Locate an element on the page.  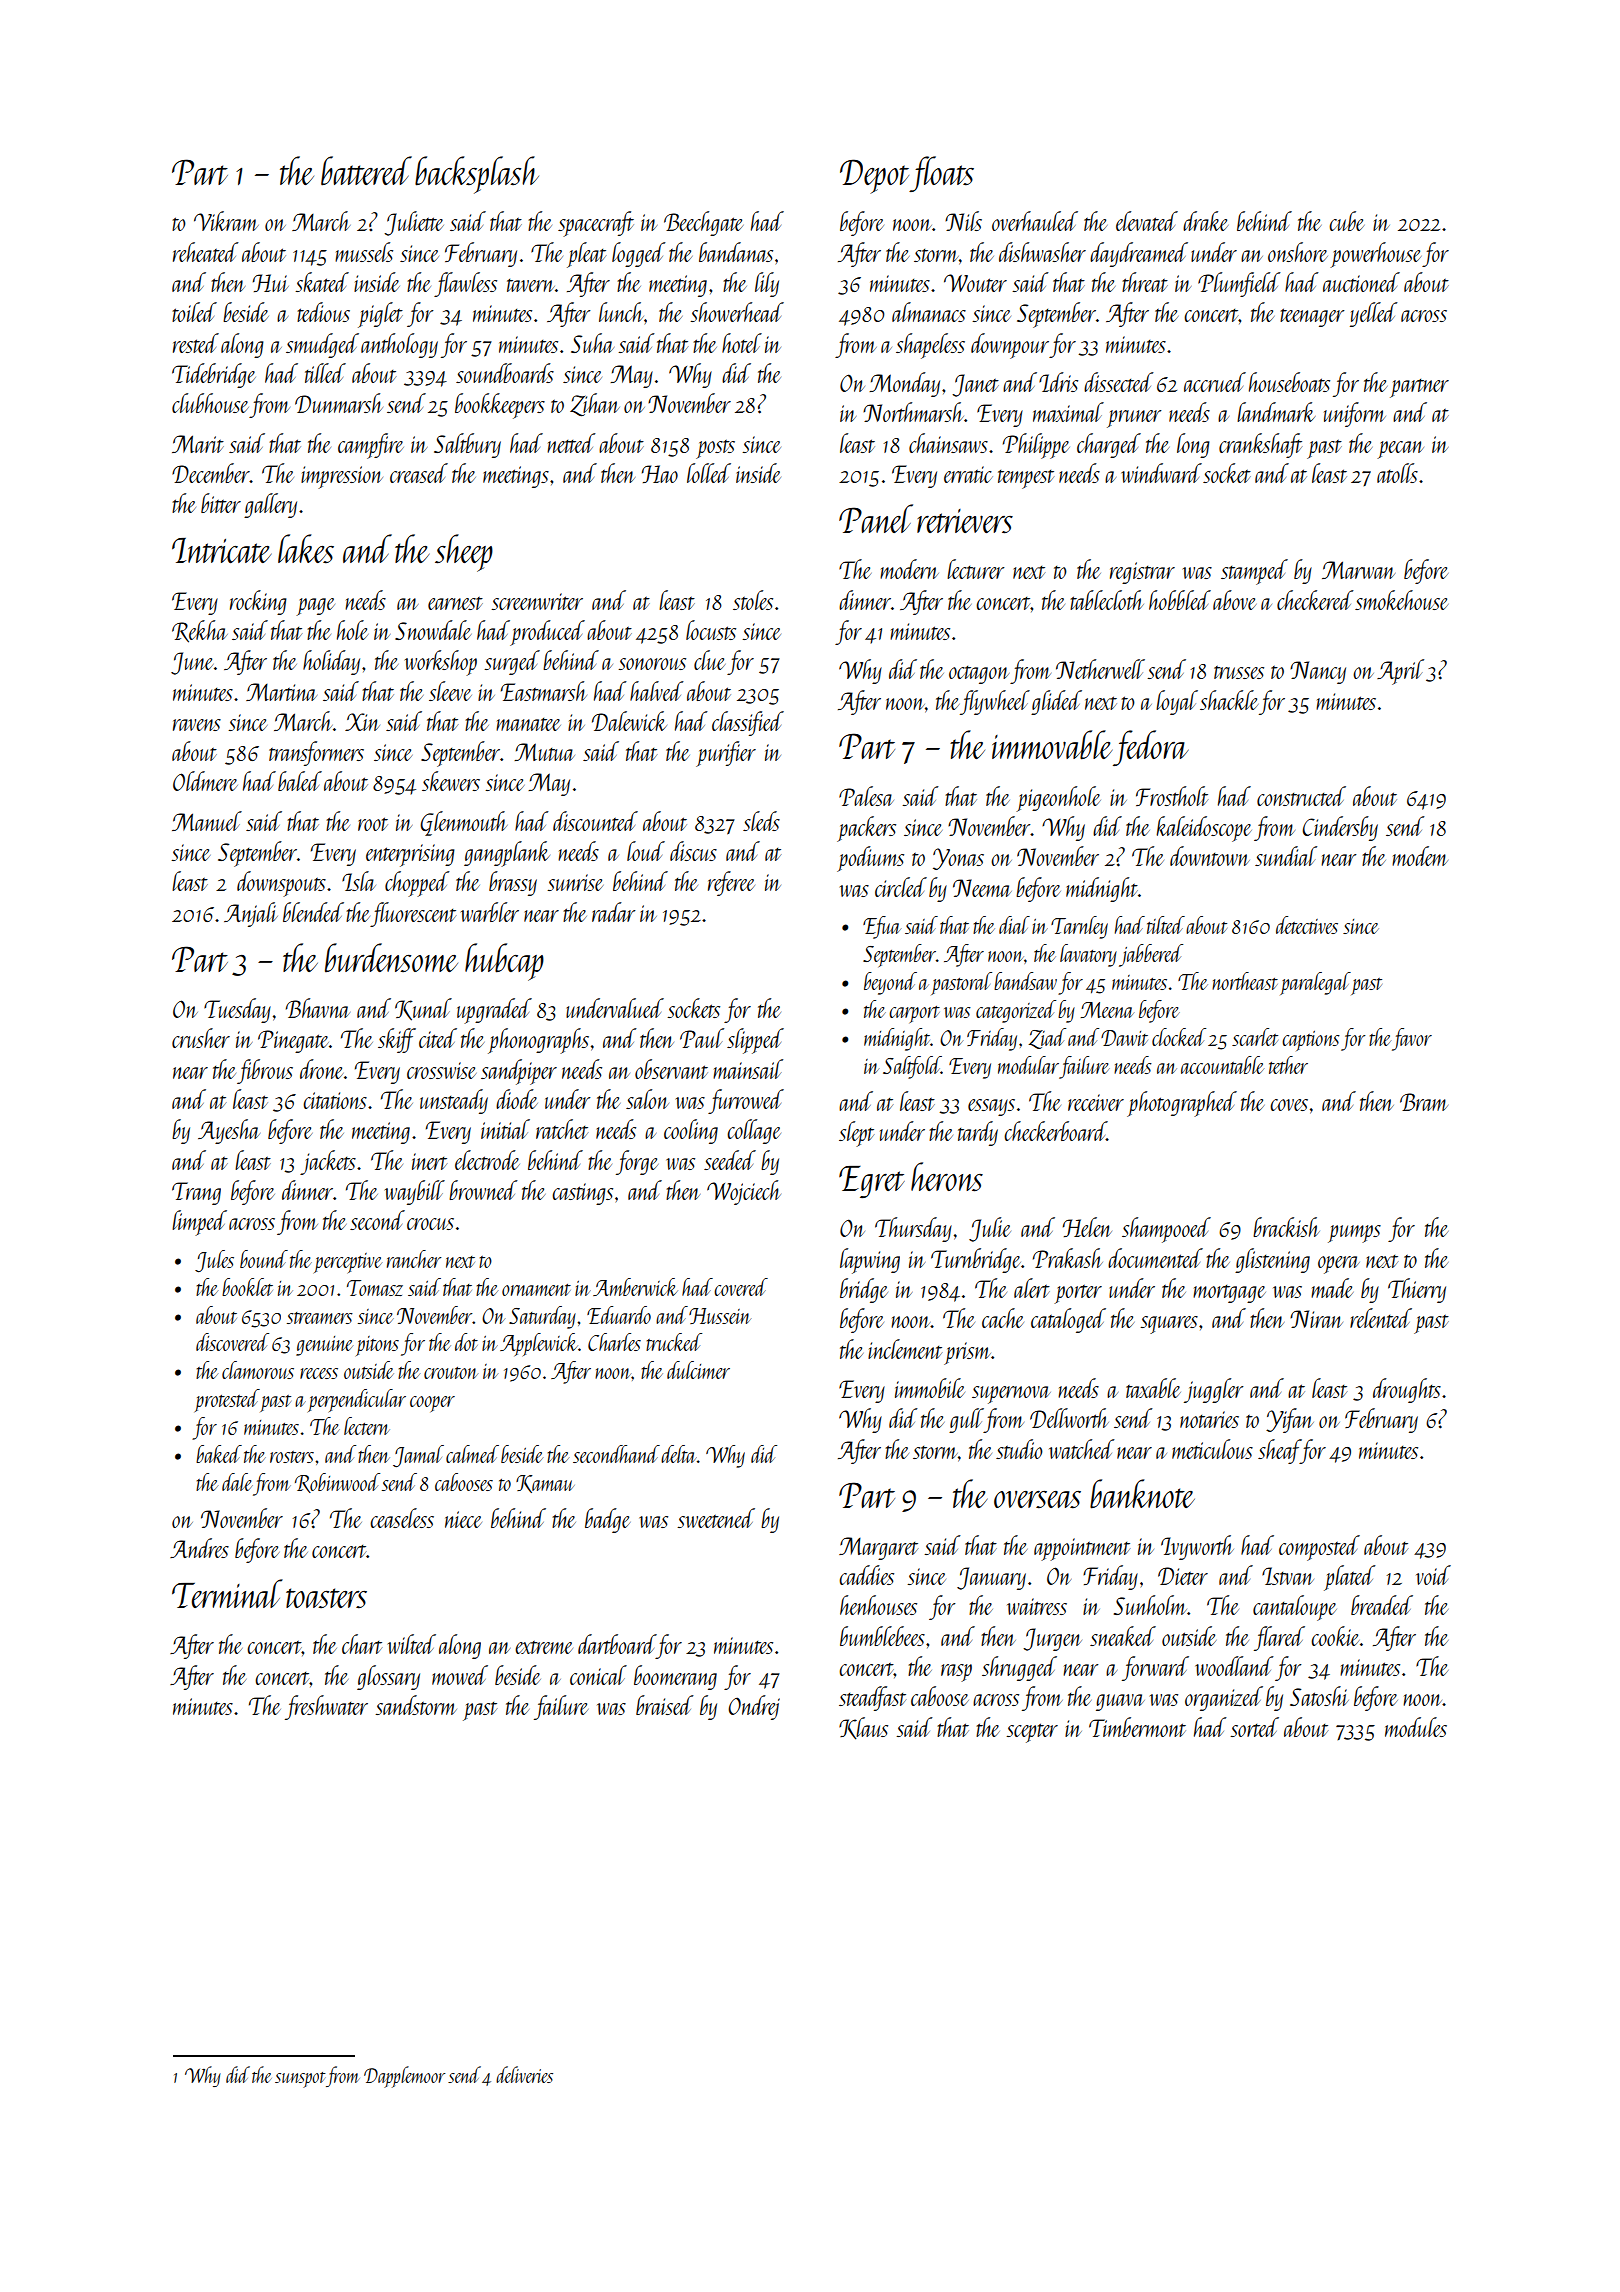
December is located at coordinates (211, 473).
